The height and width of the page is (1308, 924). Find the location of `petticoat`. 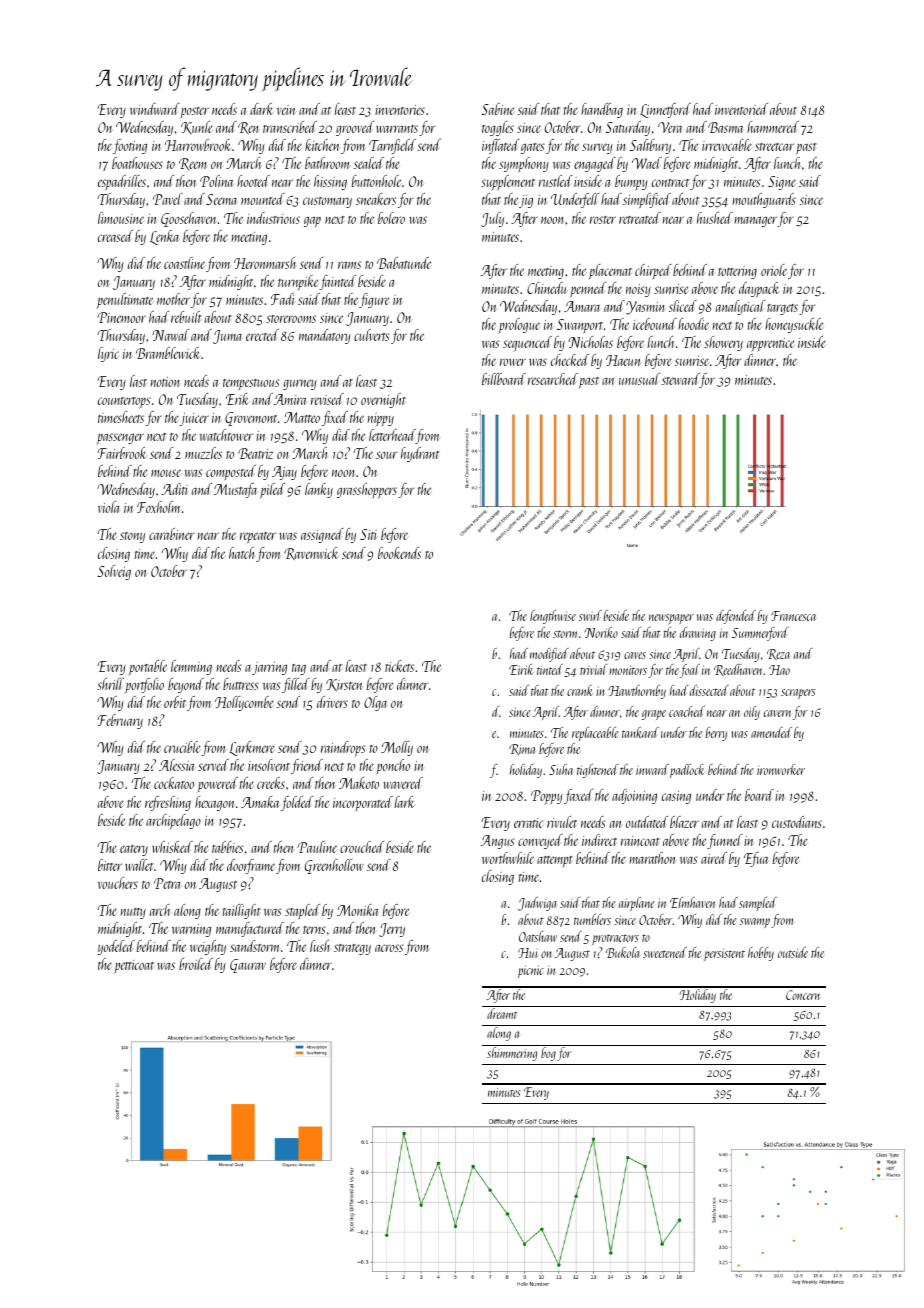

petticoat is located at coordinates (134, 966).
